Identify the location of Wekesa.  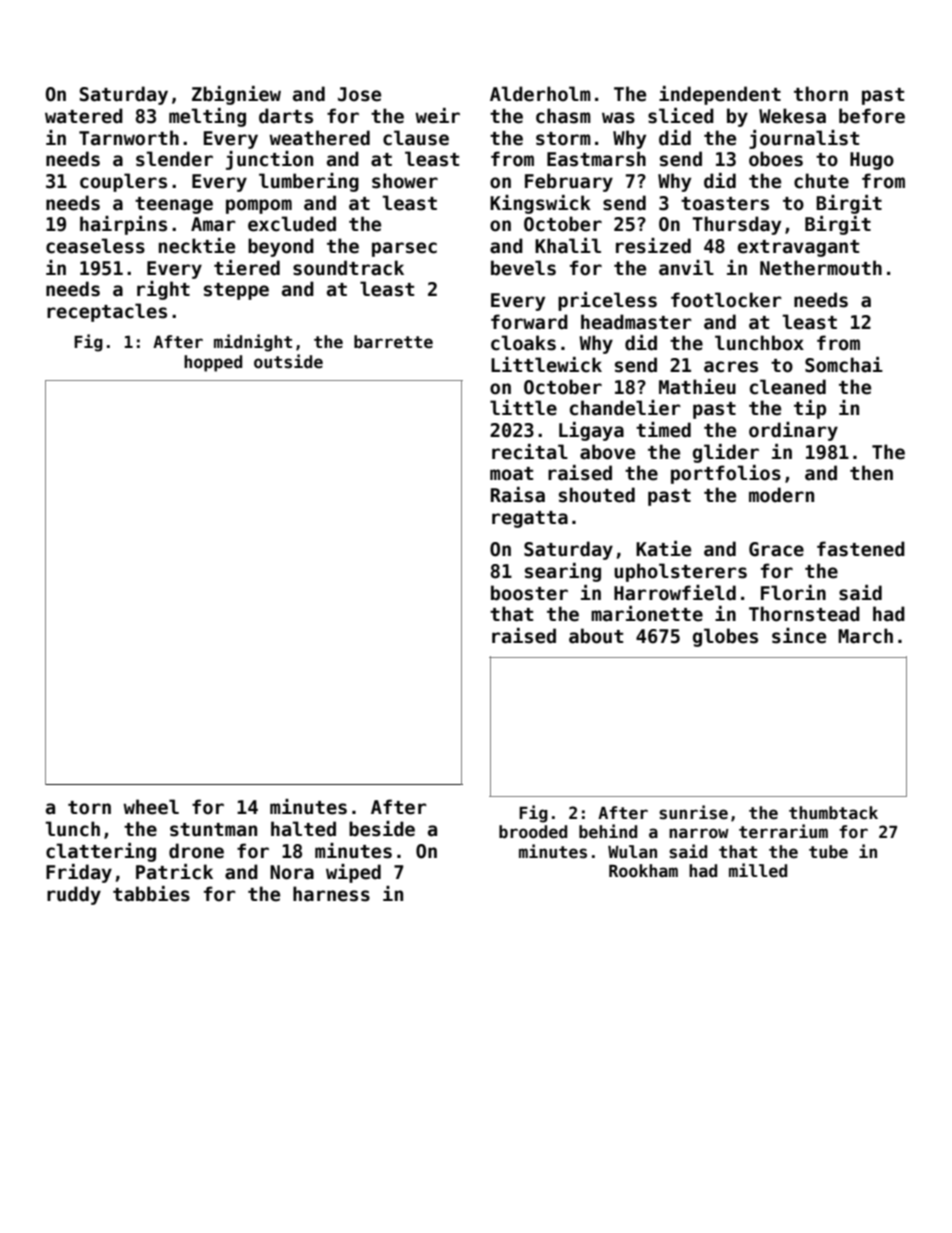
(792, 116).
